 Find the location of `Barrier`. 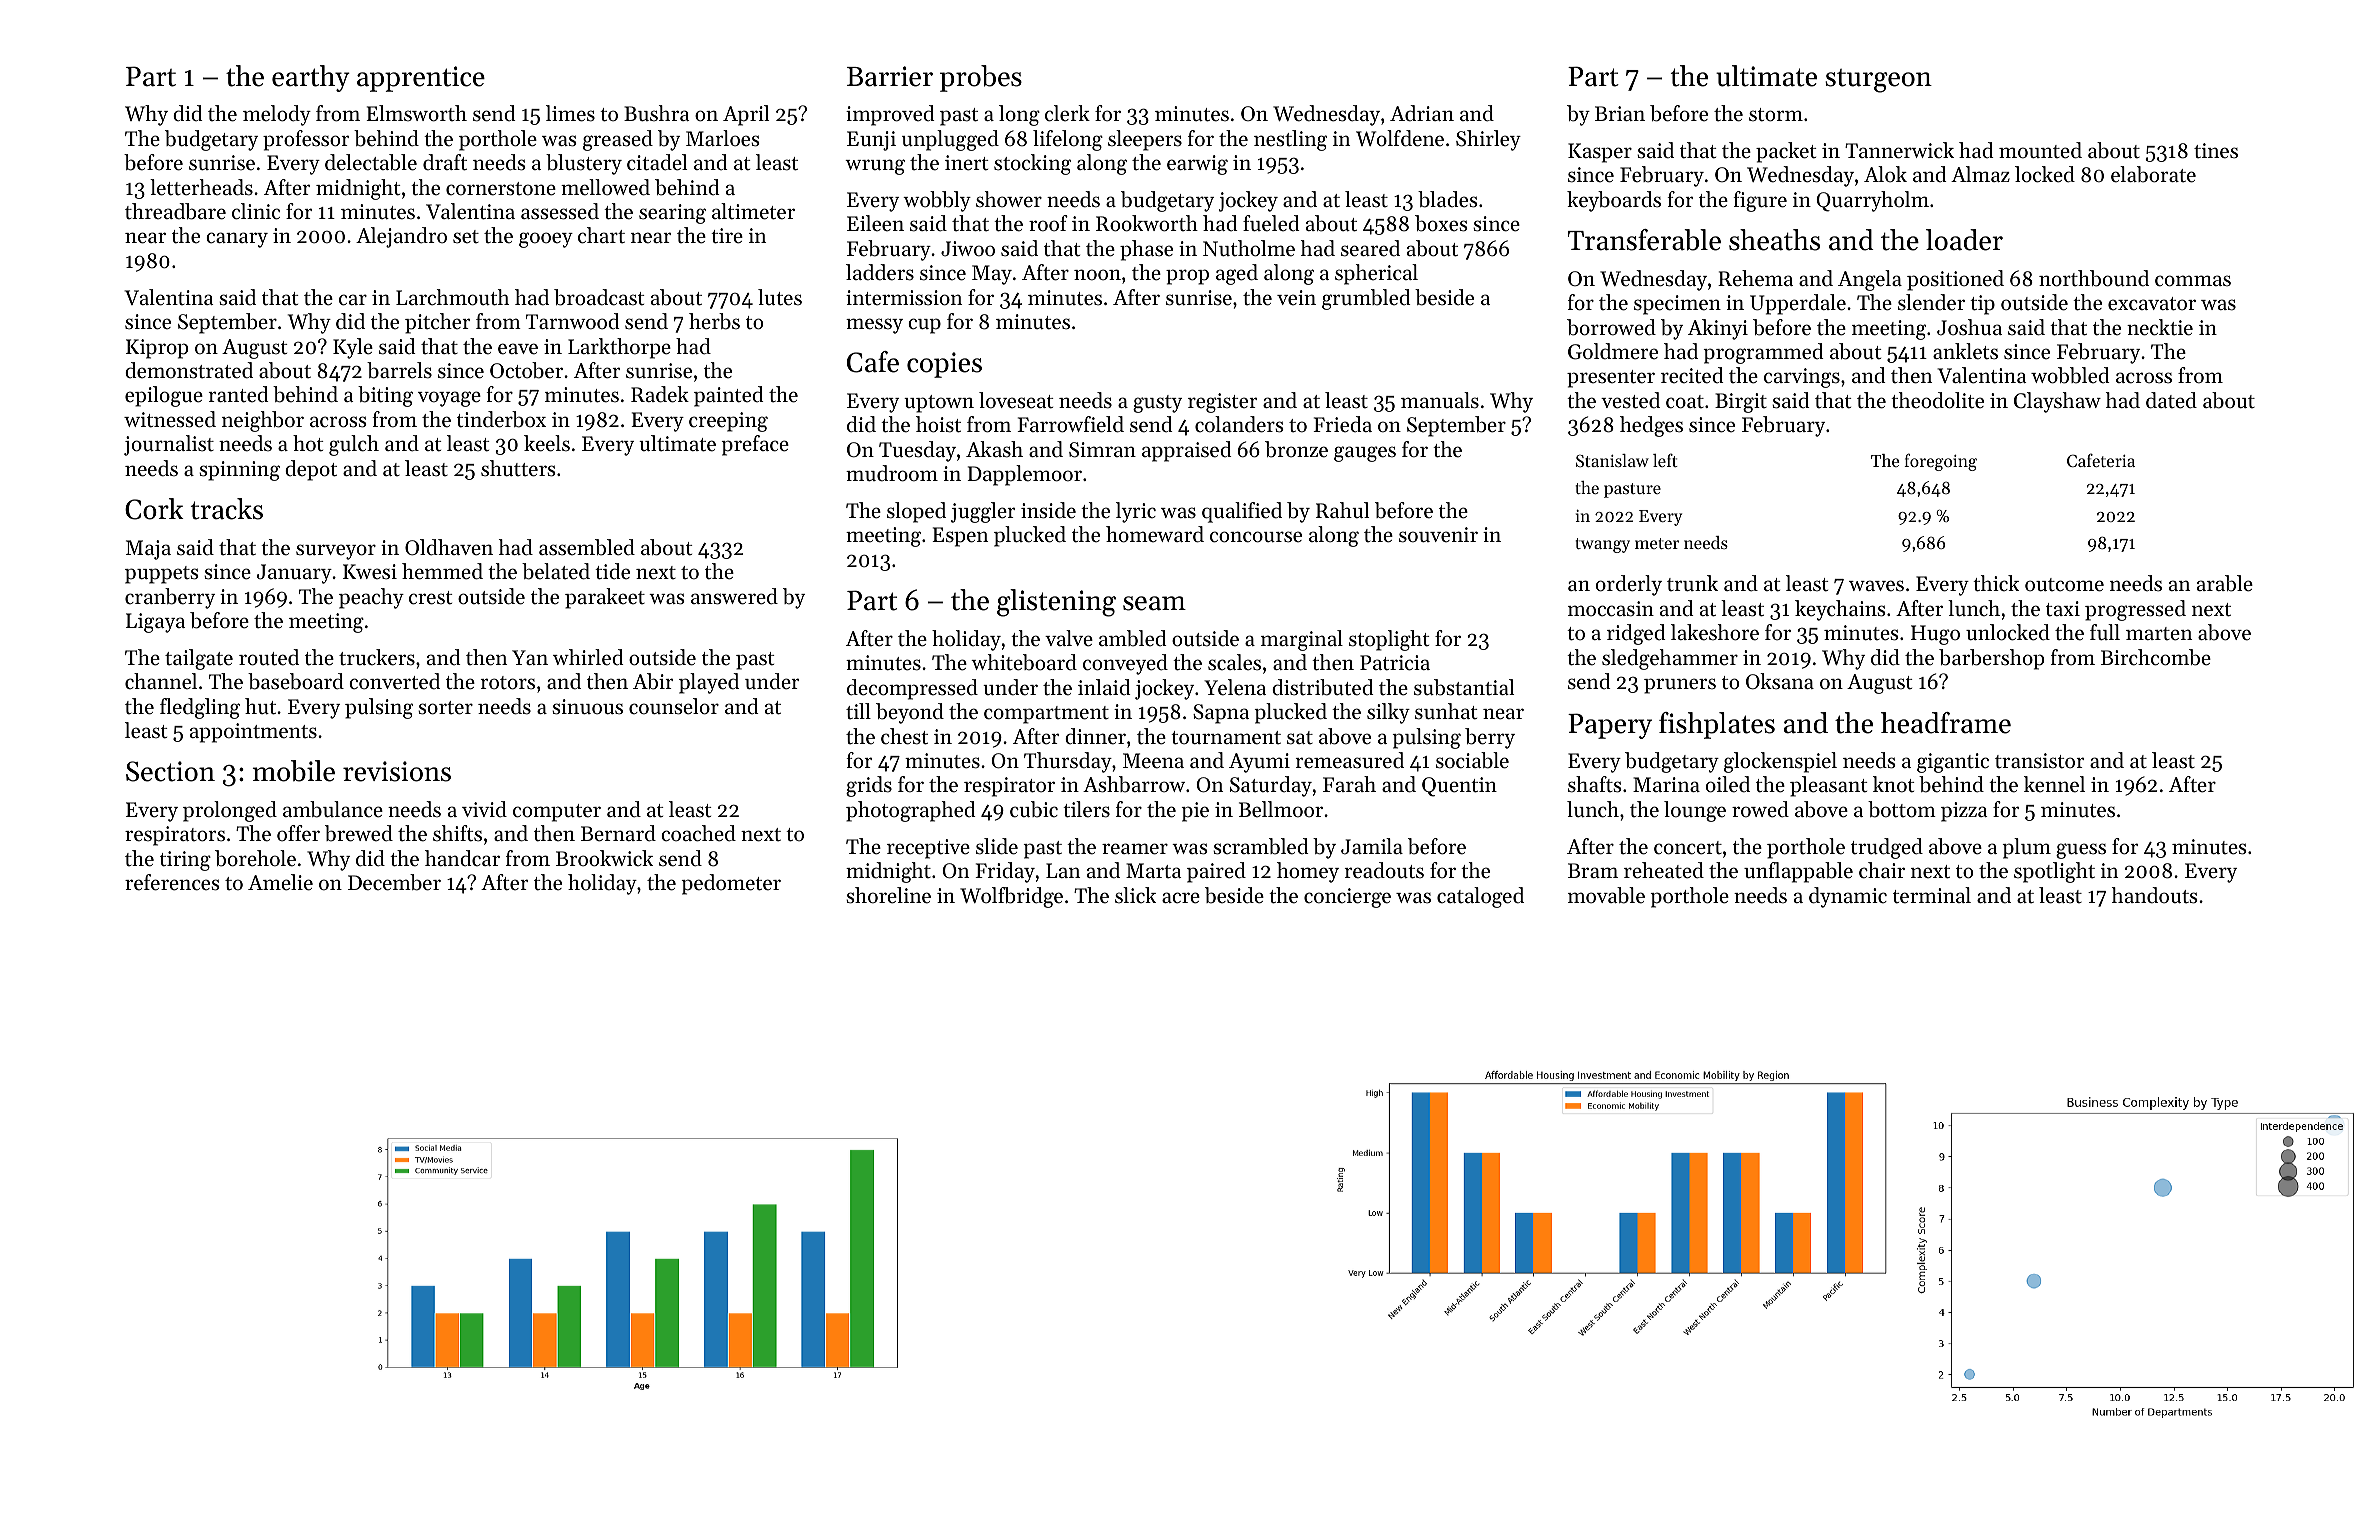

Barrier is located at coordinates (890, 76).
